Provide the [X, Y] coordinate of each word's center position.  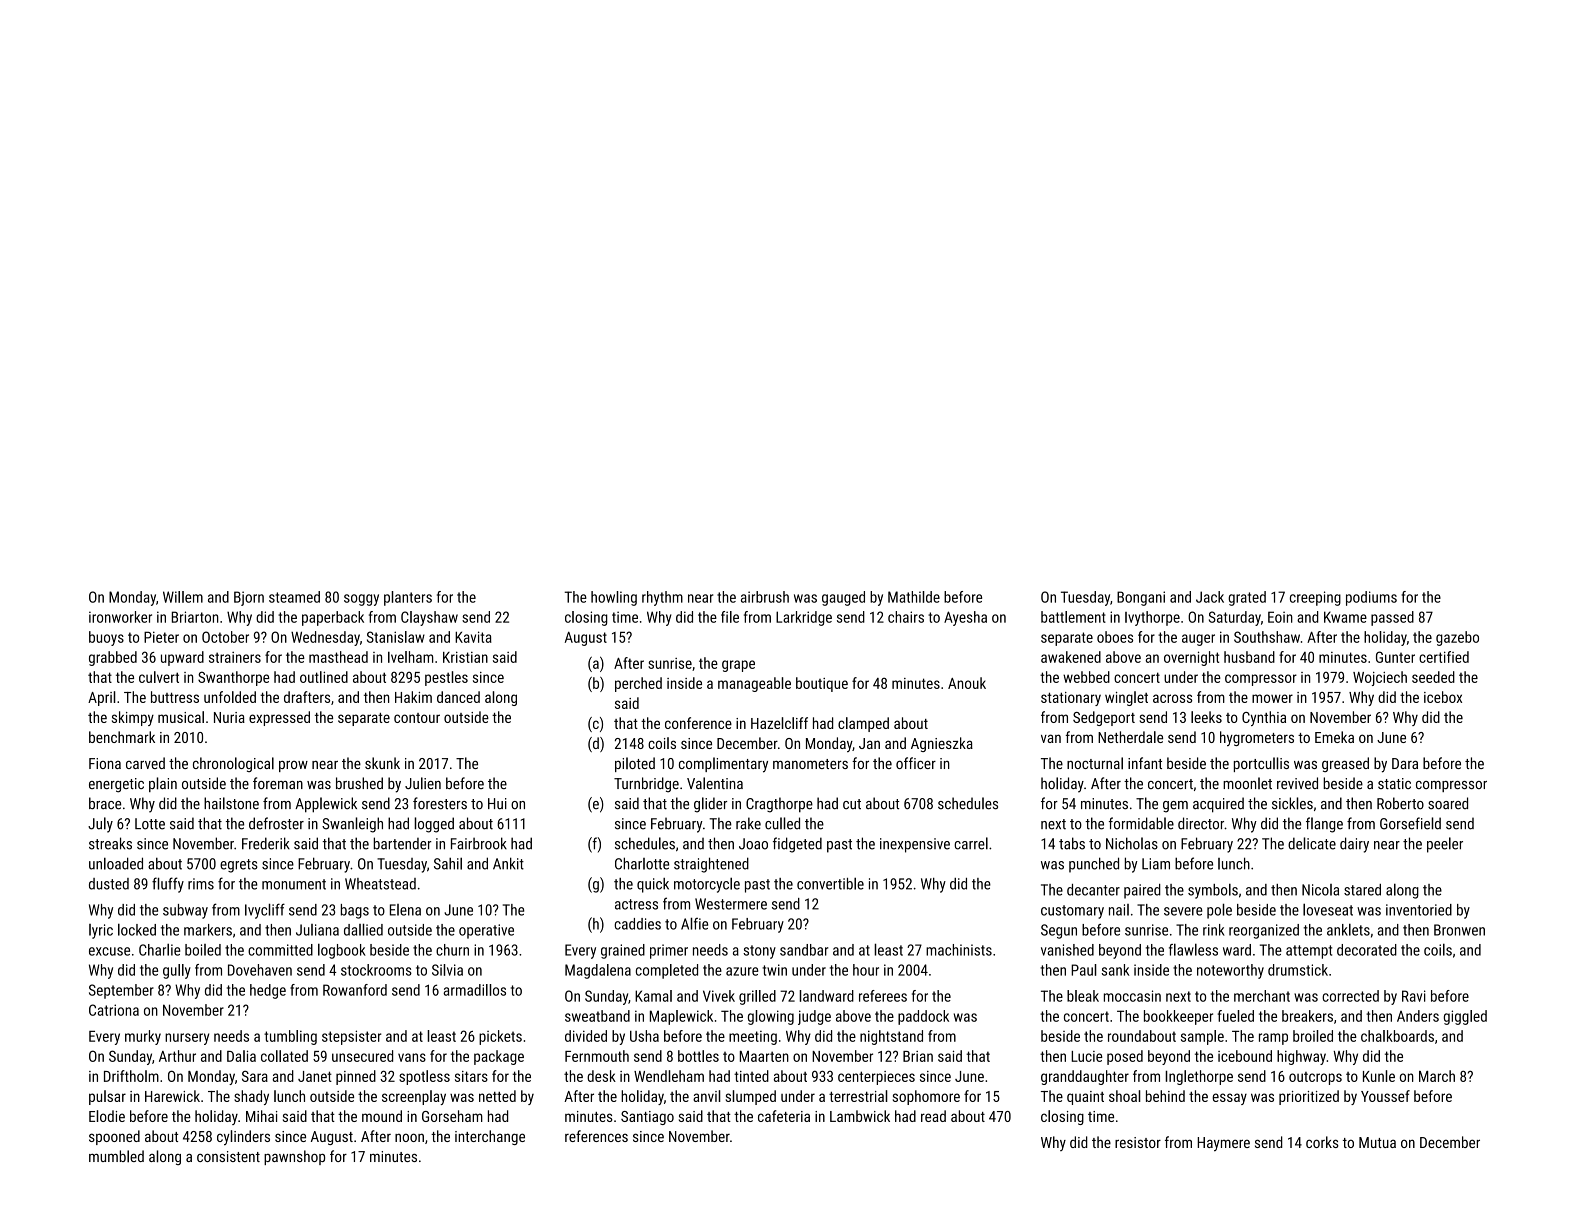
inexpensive [915, 845]
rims [201, 884]
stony [759, 952]
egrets [239, 866]
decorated [1367, 950]
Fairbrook [479, 843]
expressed [279, 718]
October [225, 637]
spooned [114, 1137]
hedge [268, 991]
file [730, 617]
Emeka [1334, 737]
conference [698, 723]
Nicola [1320, 890]
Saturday [1235, 618]
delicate [1312, 843]
